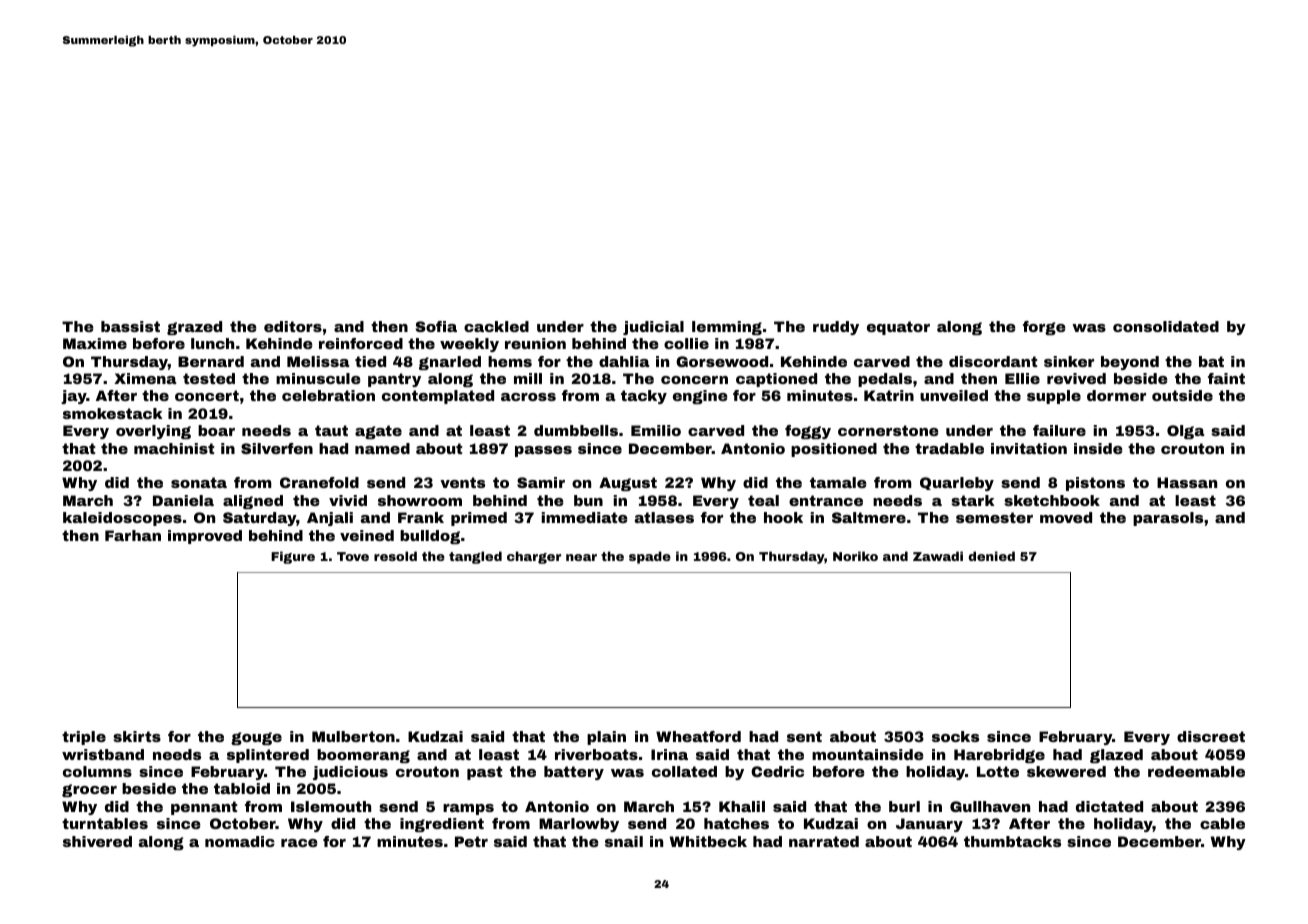 The width and height of the screenshot is (1308, 924). I want to click on cable, so click(1222, 823).
